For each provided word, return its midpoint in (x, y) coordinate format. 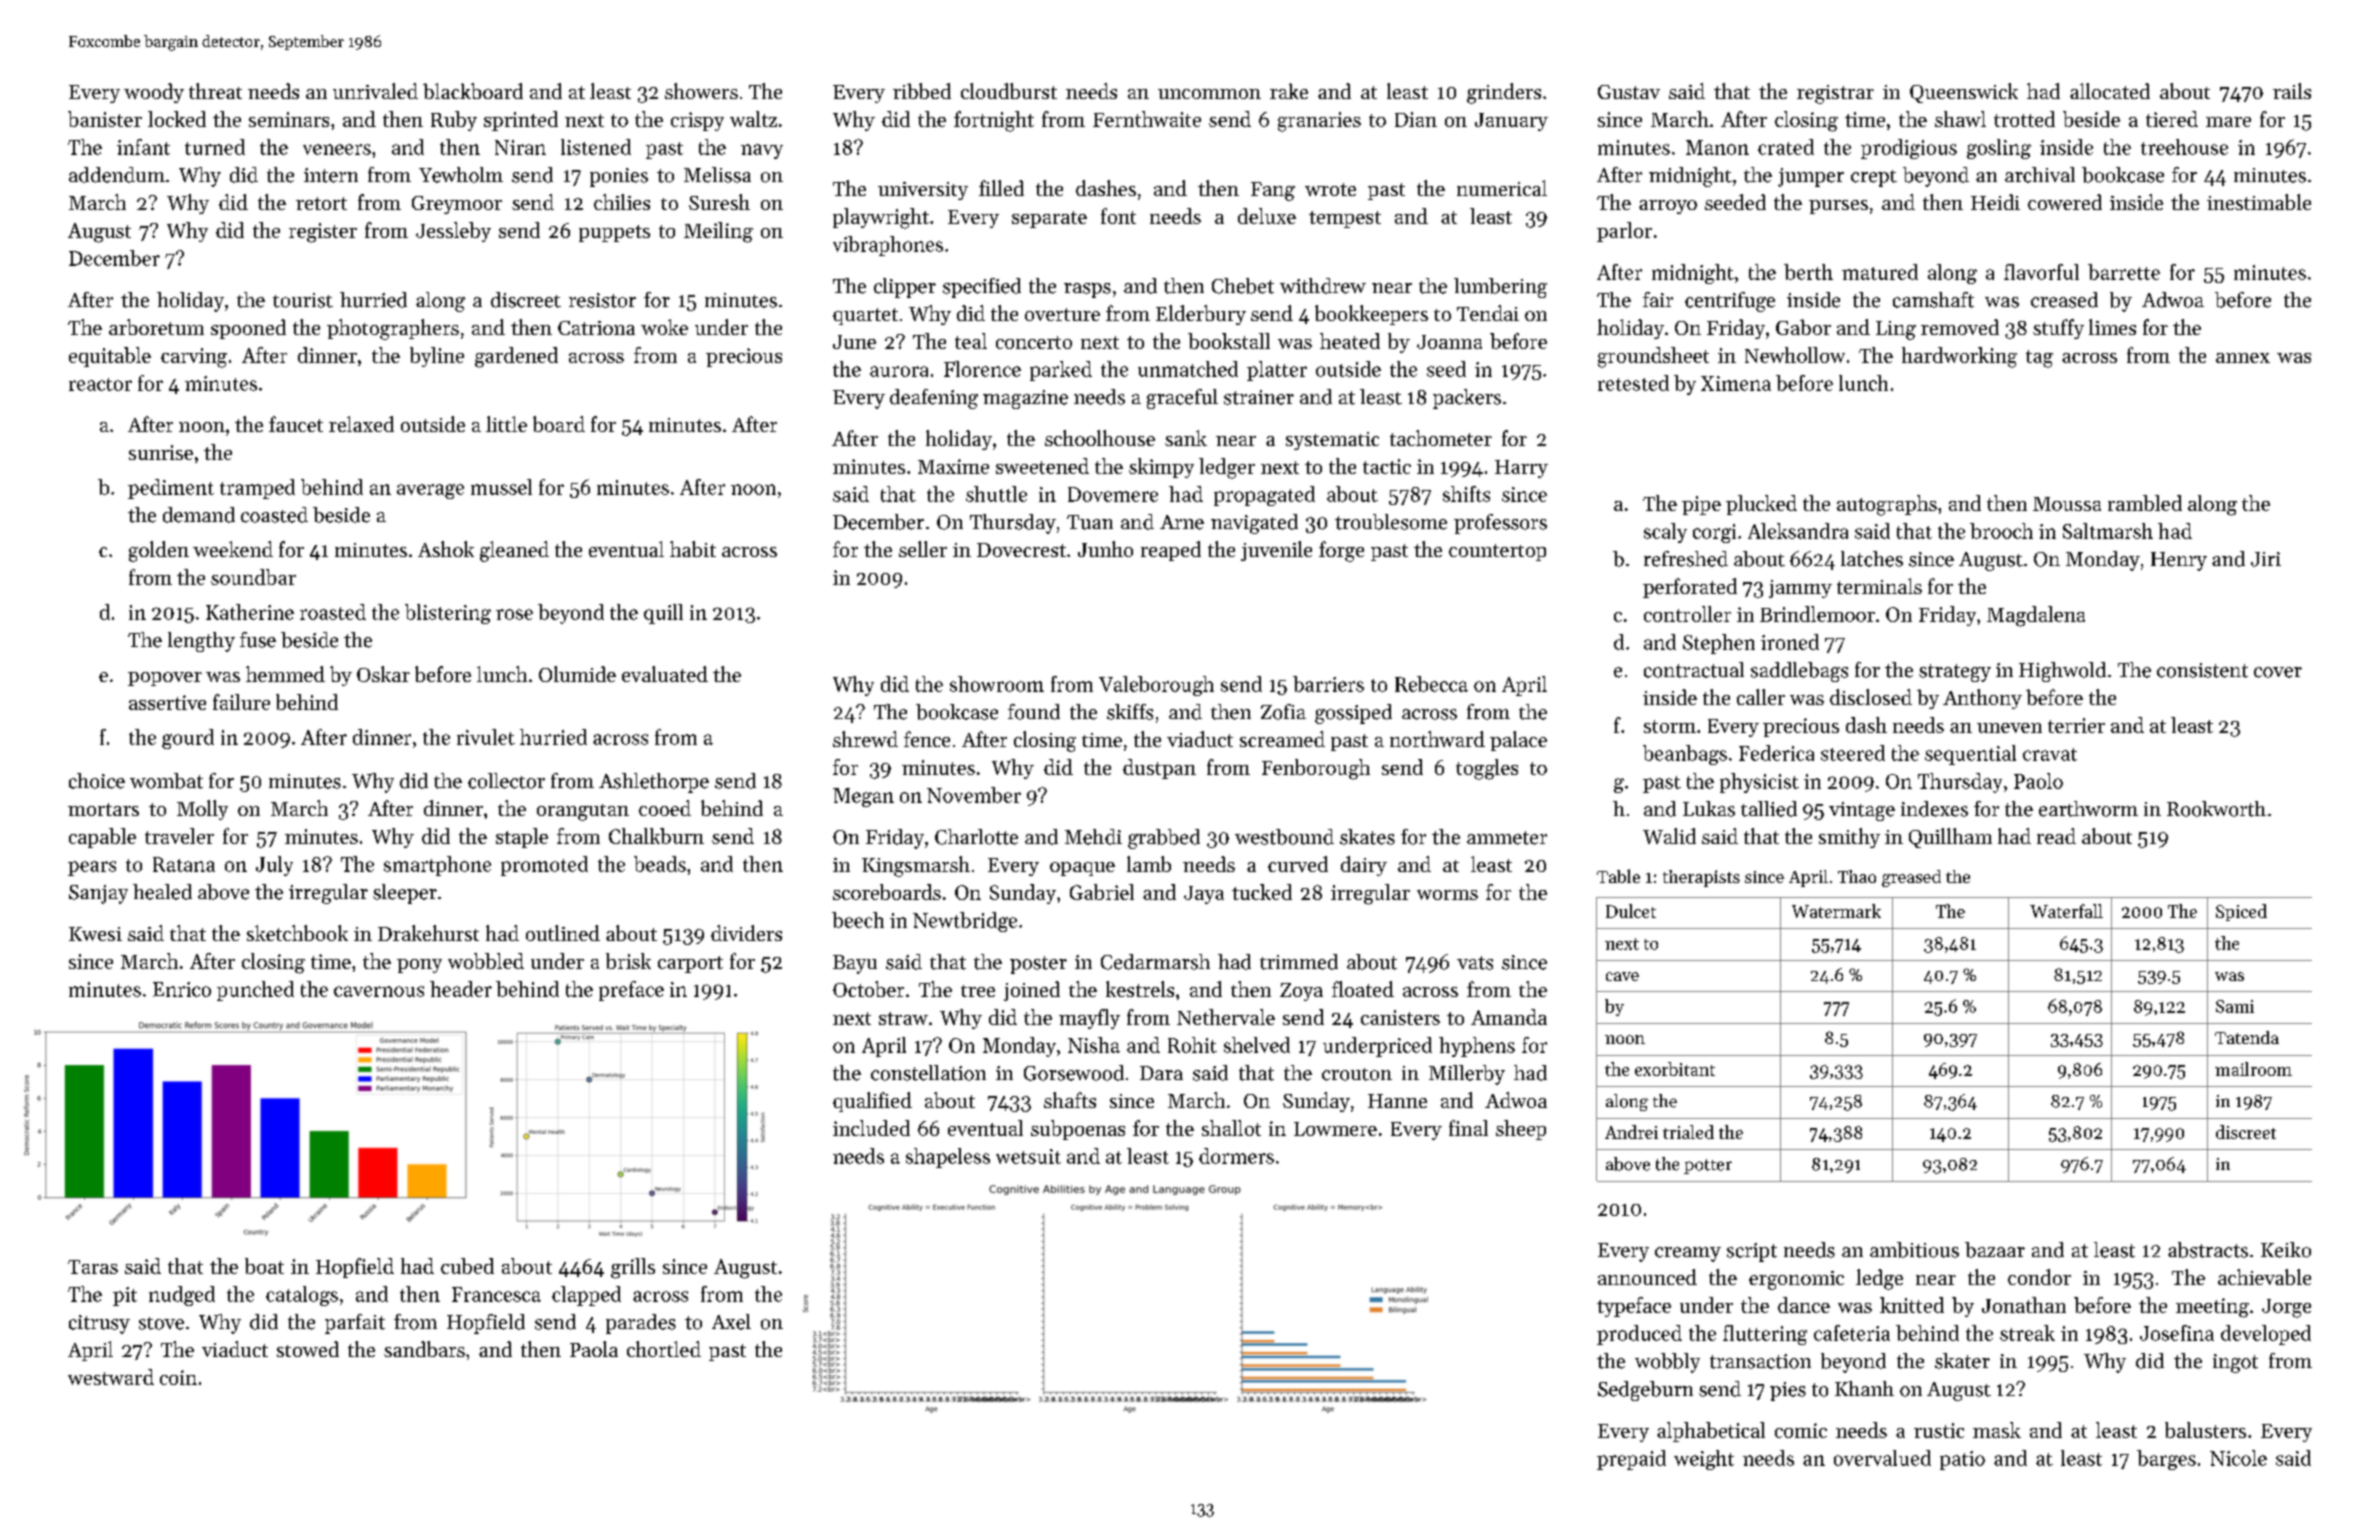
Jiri (2266, 559)
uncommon (1209, 94)
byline (437, 357)
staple (522, 838)
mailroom (2253, 1069)
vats (1475, 963)
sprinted (521, 121)
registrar (1835, 94)
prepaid (1631, 1460)
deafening (934, 399)
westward (111, 1377)
